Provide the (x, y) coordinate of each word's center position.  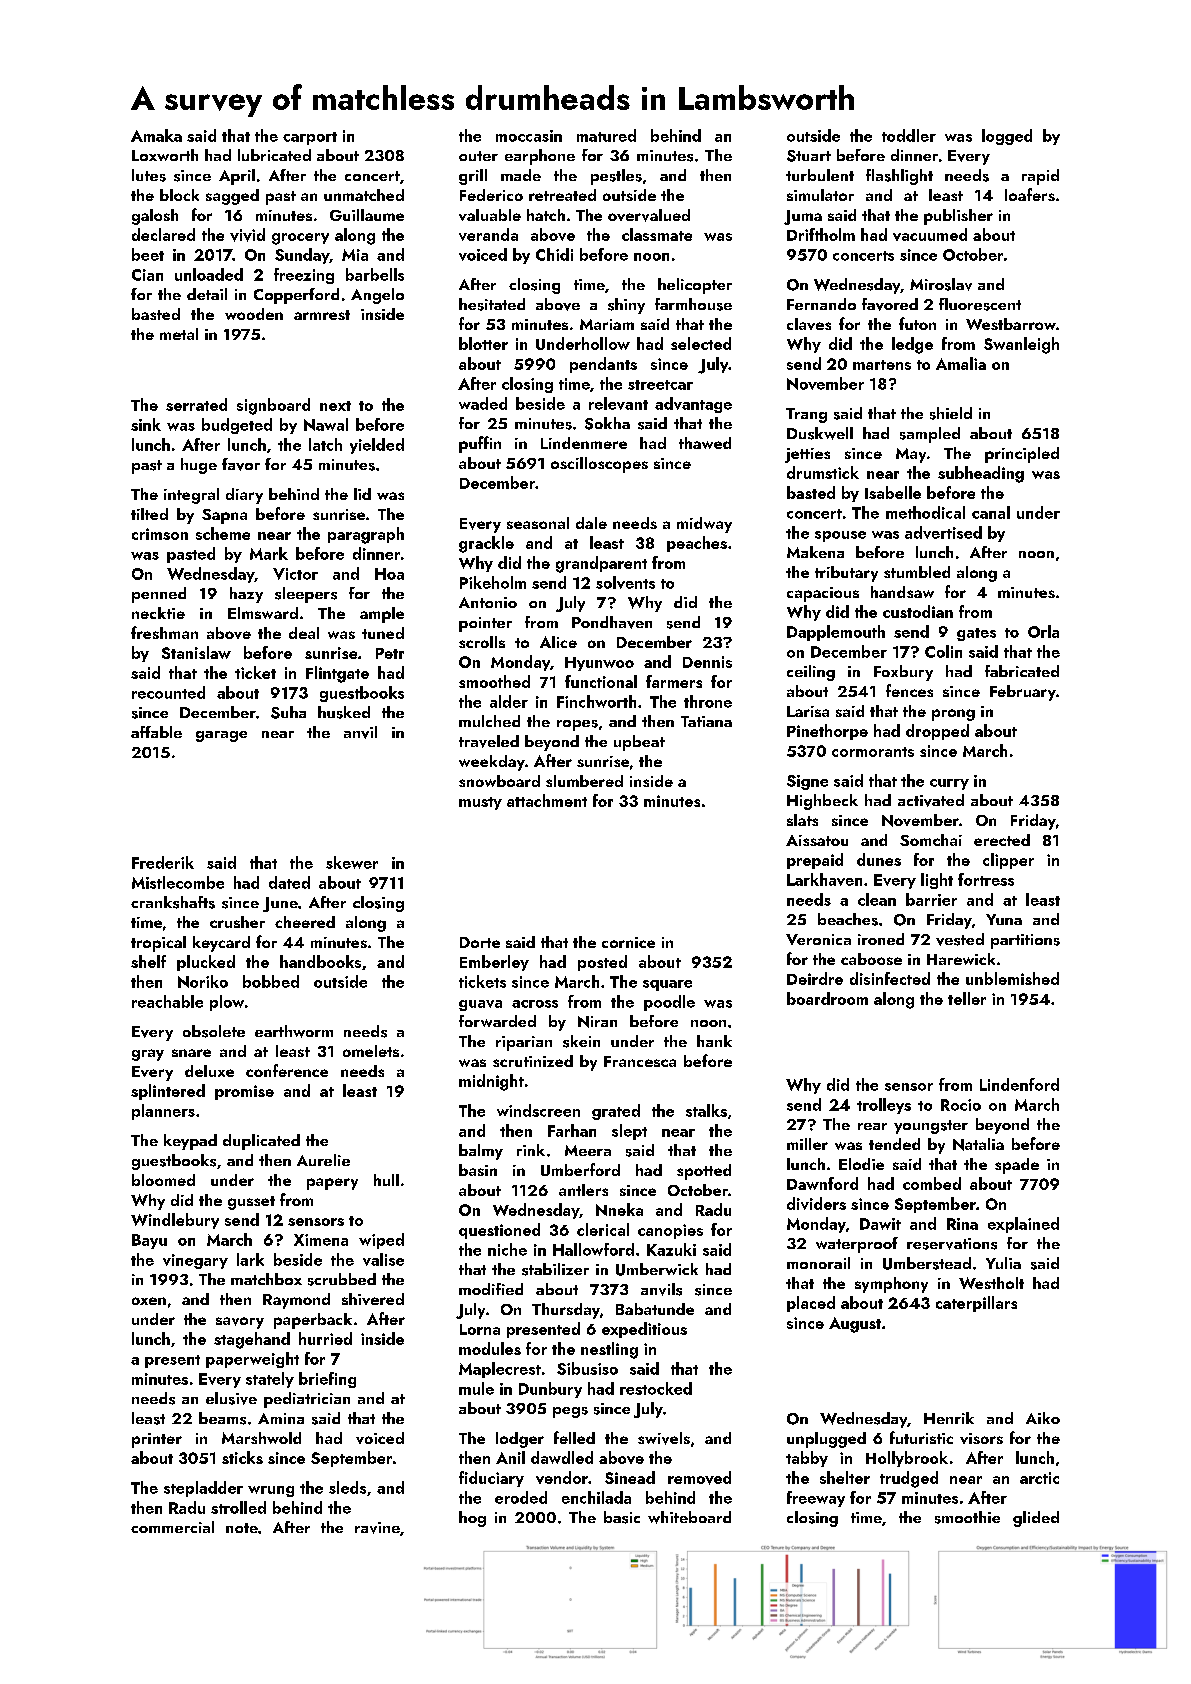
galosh (155, 217)
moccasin (529, 136)
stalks (706, 1110)
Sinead (630, 1477)
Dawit (880, 1224)
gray (148, 1055)
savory (240, 1323)
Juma (803, 217)
